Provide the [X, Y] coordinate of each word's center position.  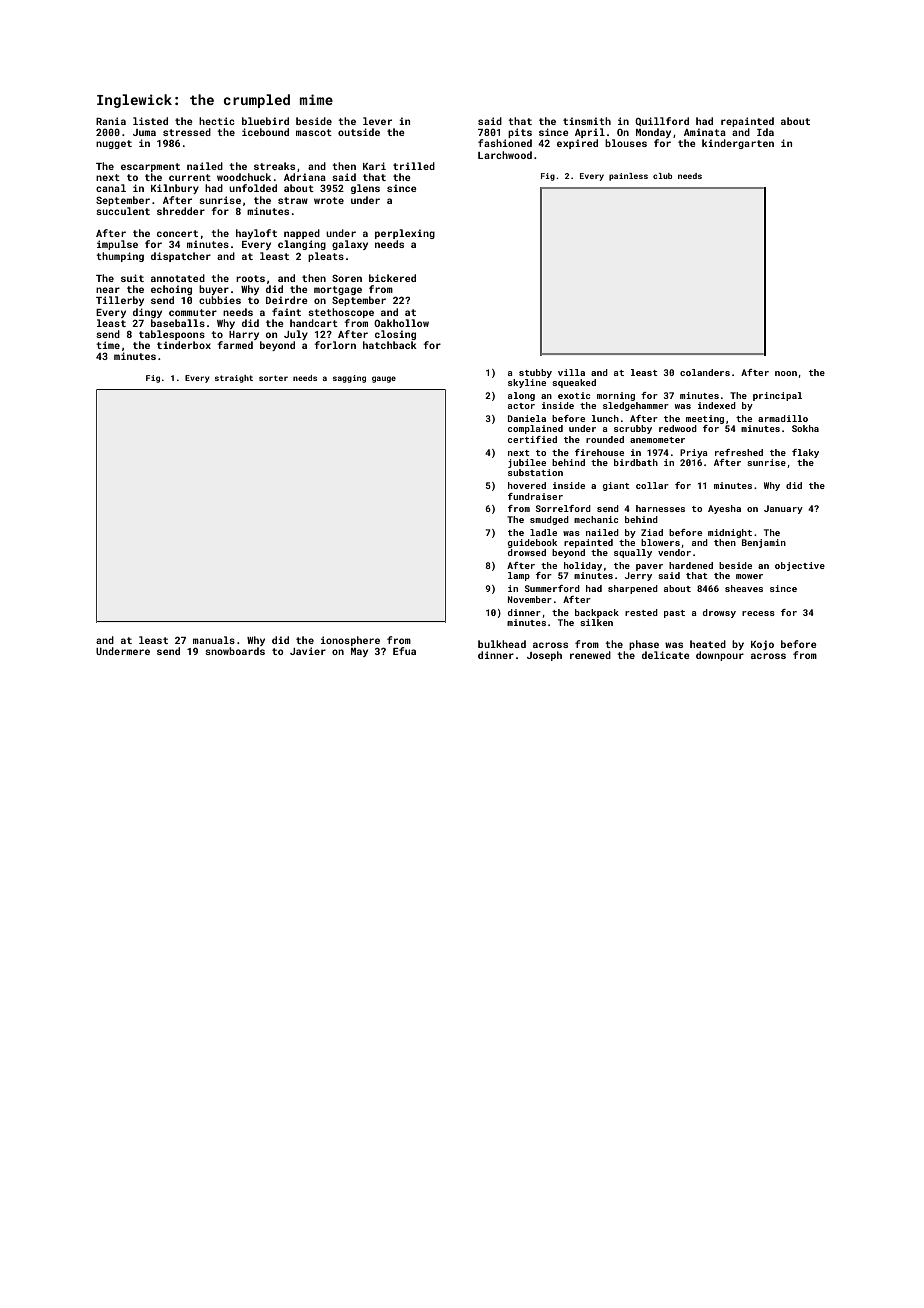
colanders [705, 372]
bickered [392, 278]
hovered [527, 485]
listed [150, 121]
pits [520, 133]
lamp [519, 576]
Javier [308, 651]
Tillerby [120, 301]
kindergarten [738, 144]
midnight [730, 533]
